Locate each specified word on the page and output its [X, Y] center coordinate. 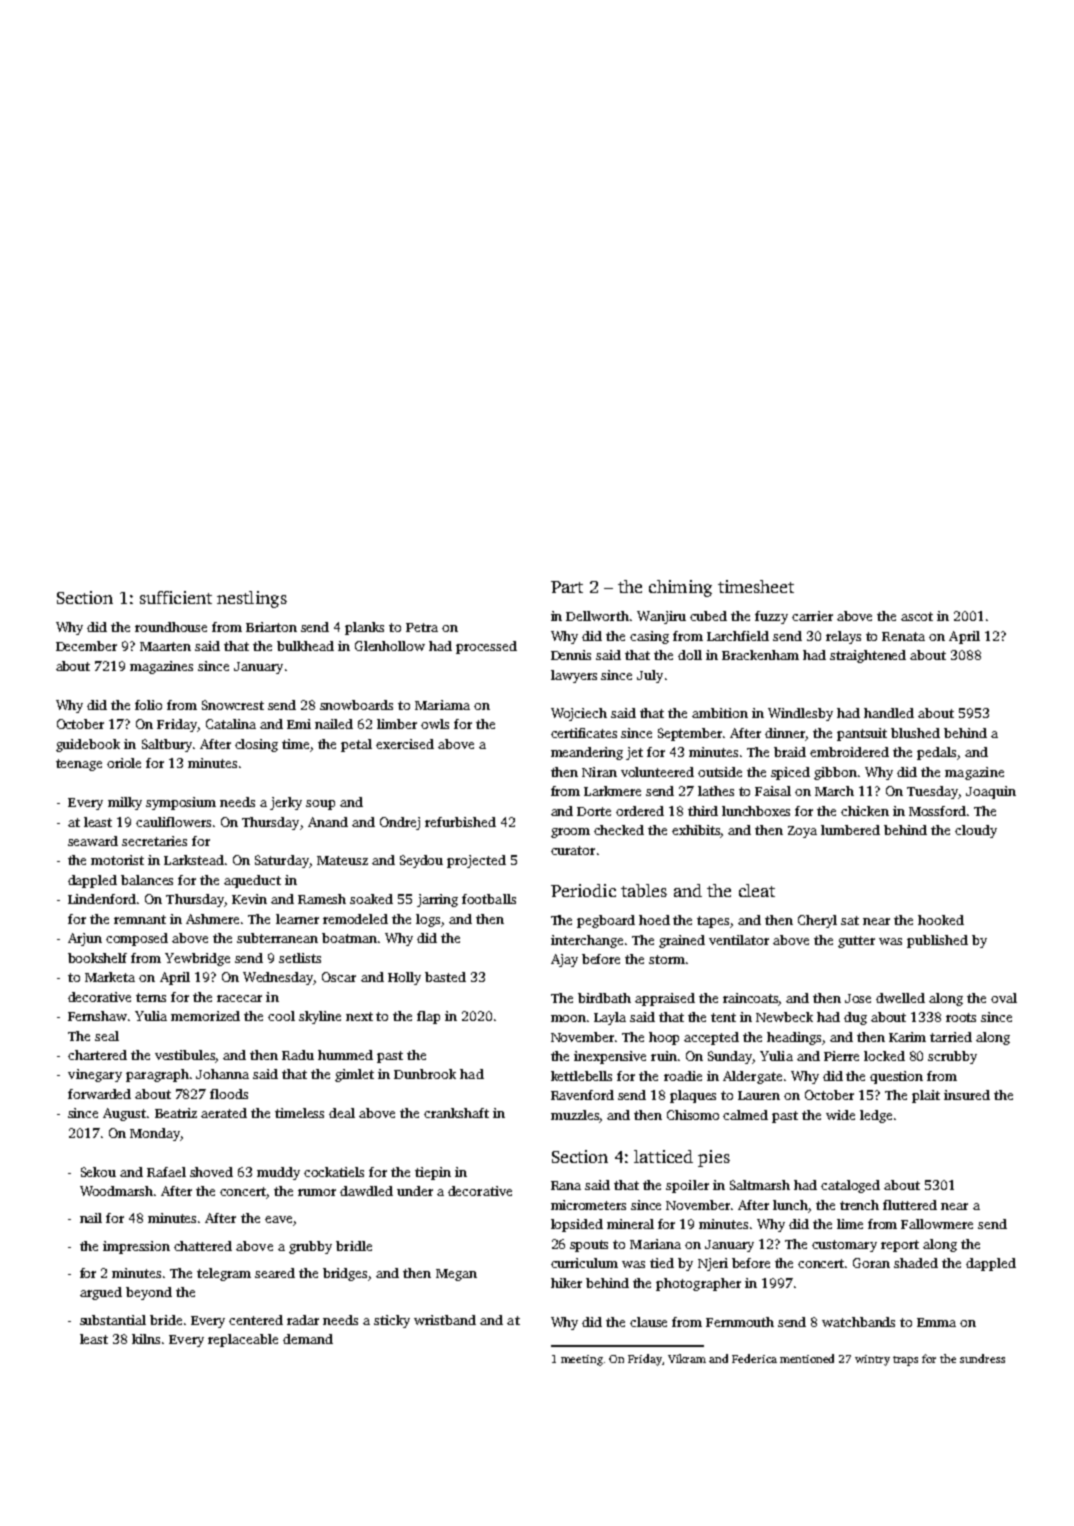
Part [567, 587]
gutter [856, 942]
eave [278, 1219]
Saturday [282, 861]
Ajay [564, 960]
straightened [868, 656]
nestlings [252, 599]
